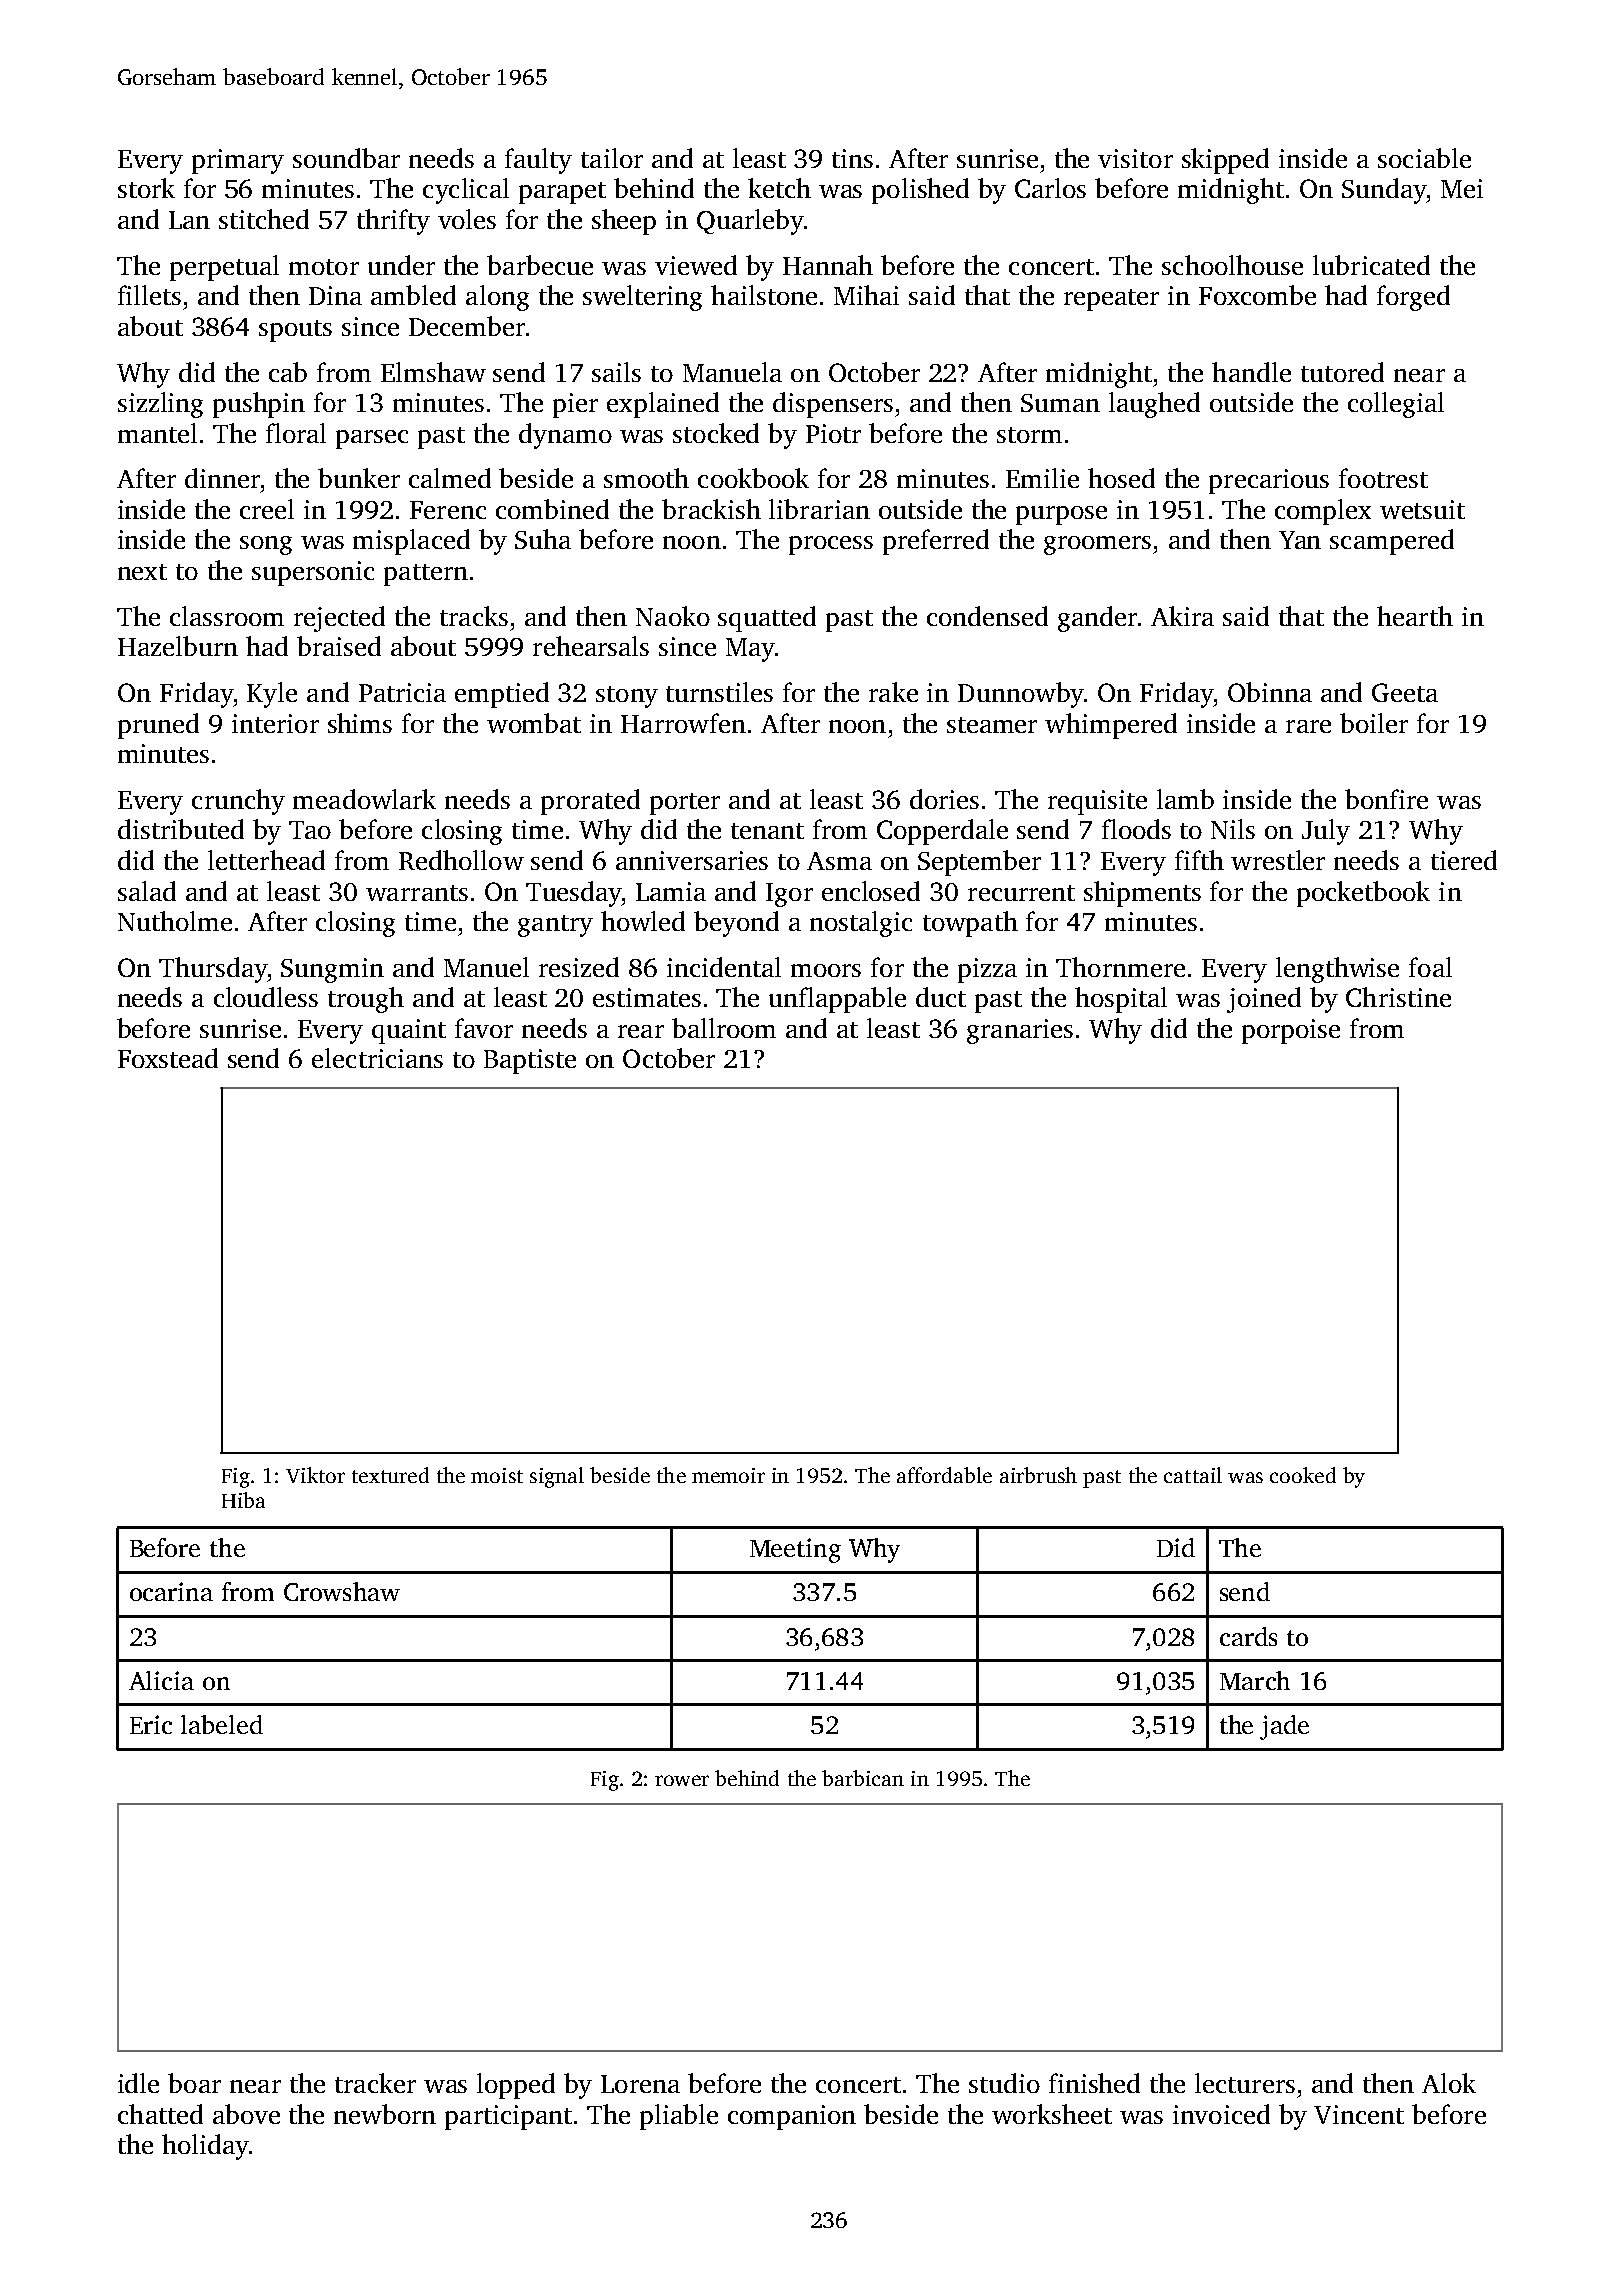  What do you see at coordinates (346, 158) in the screenshot?
I see `soundbar` at bounding box center [346, 158].
